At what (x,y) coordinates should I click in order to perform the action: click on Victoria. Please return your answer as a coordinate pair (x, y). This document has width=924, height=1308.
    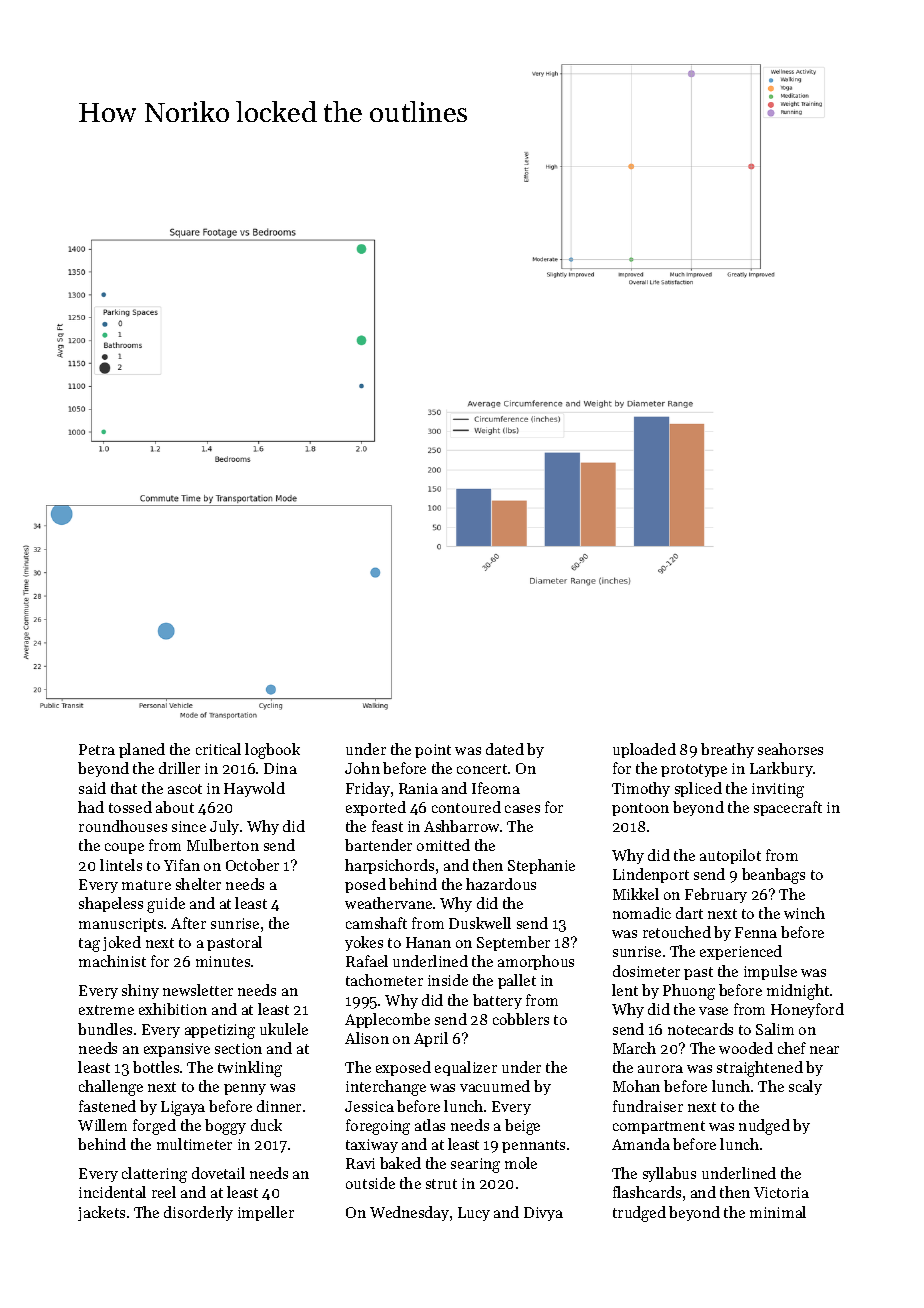
    Looking at the image, I should click on (781, 1192).
